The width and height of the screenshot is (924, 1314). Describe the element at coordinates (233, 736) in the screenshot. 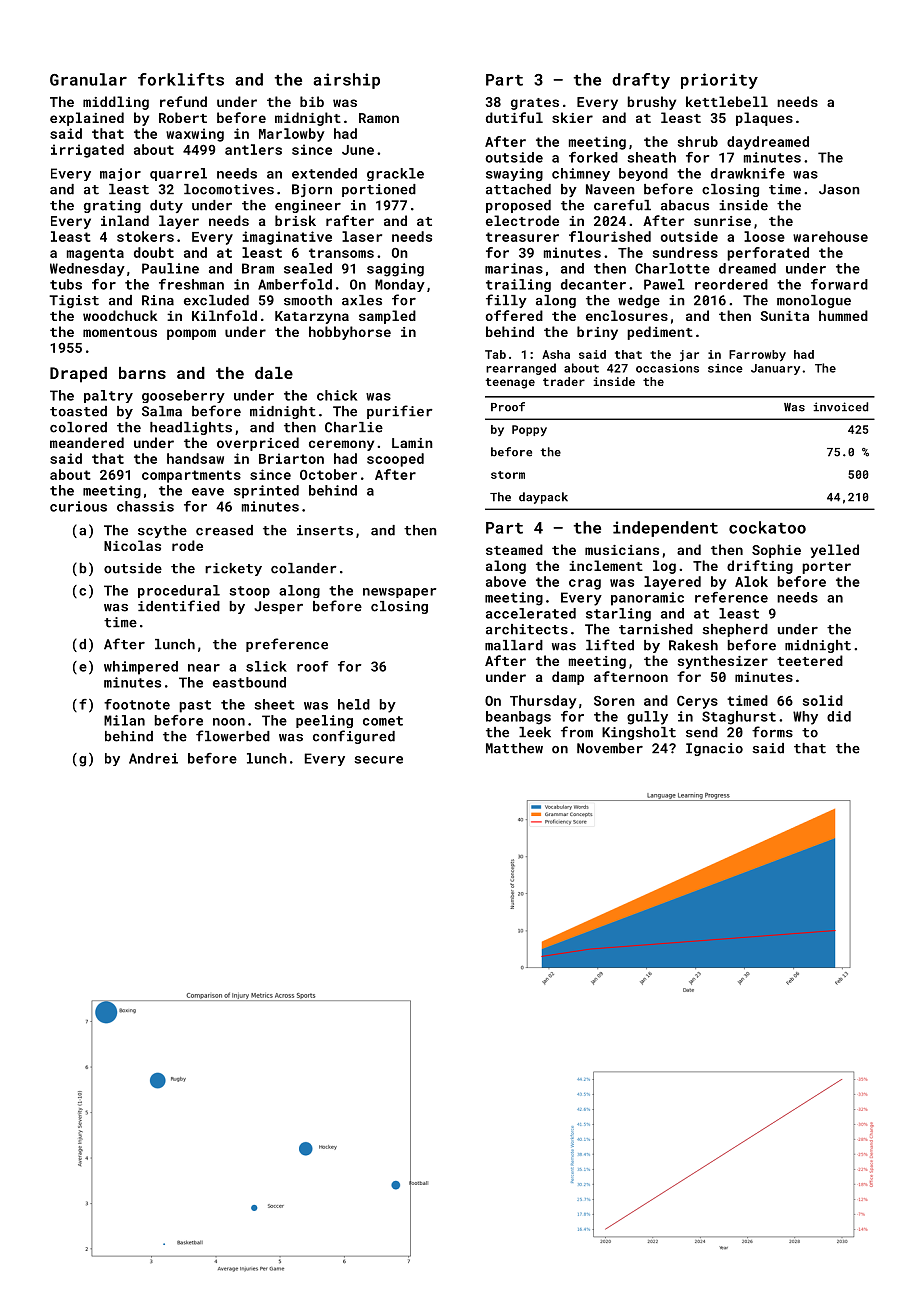

I see `flowerbed` at that location.
